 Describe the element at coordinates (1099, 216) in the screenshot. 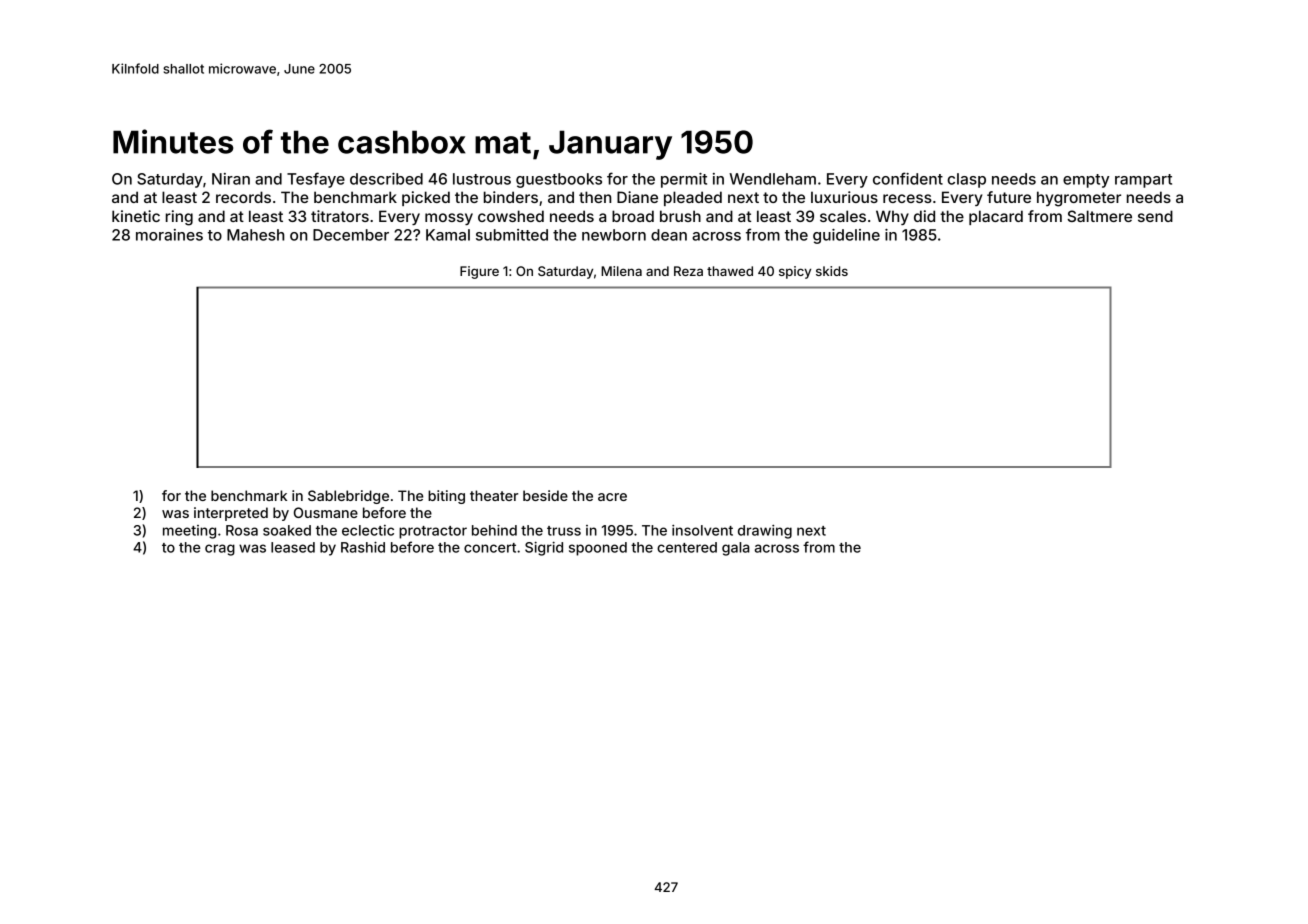

I see `Saltmere` at that location.
